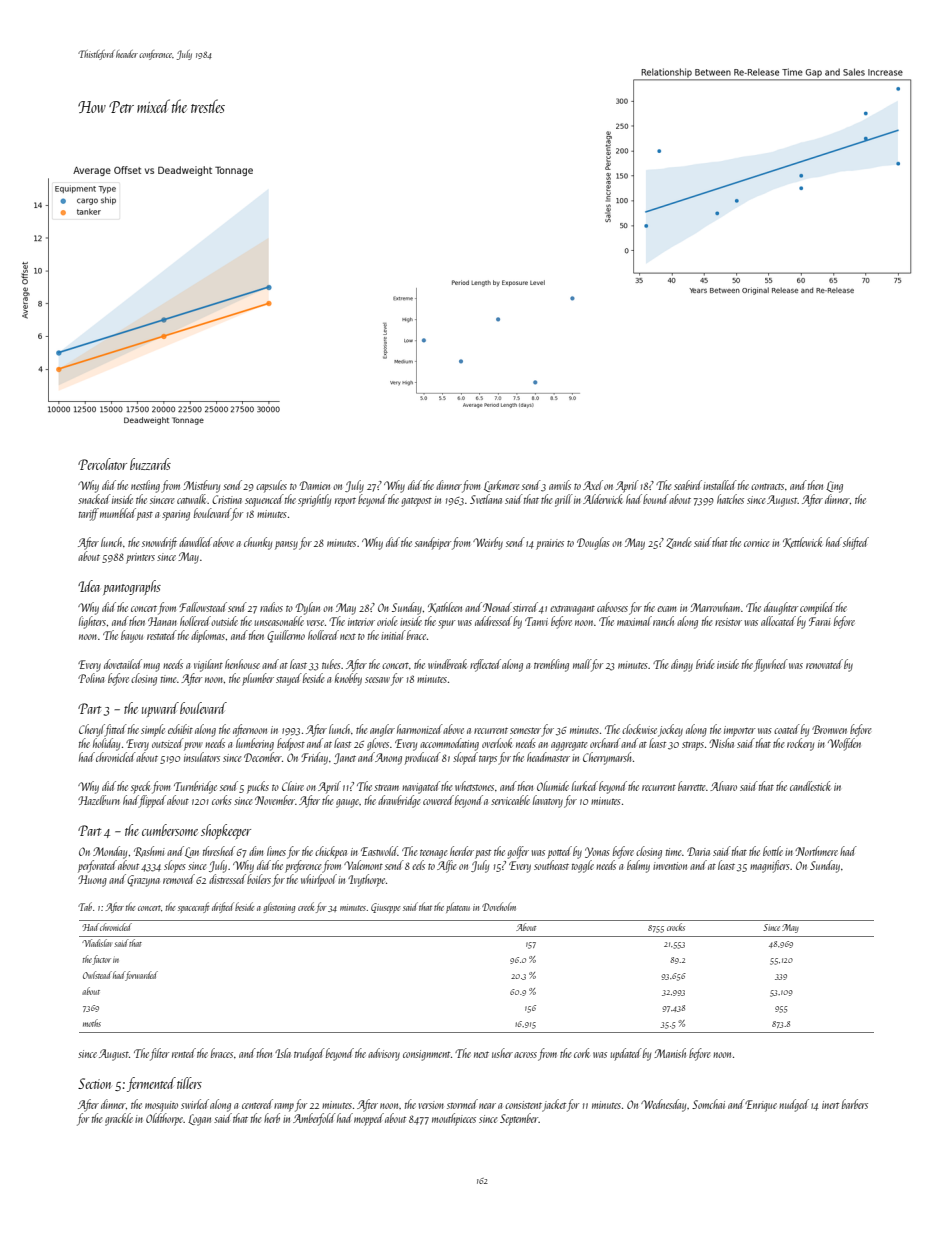 This screenshot has width=952, height=1233. Describe the element at coordinates (150, 464) in the screenshot. I see `buzzards` at that location.
